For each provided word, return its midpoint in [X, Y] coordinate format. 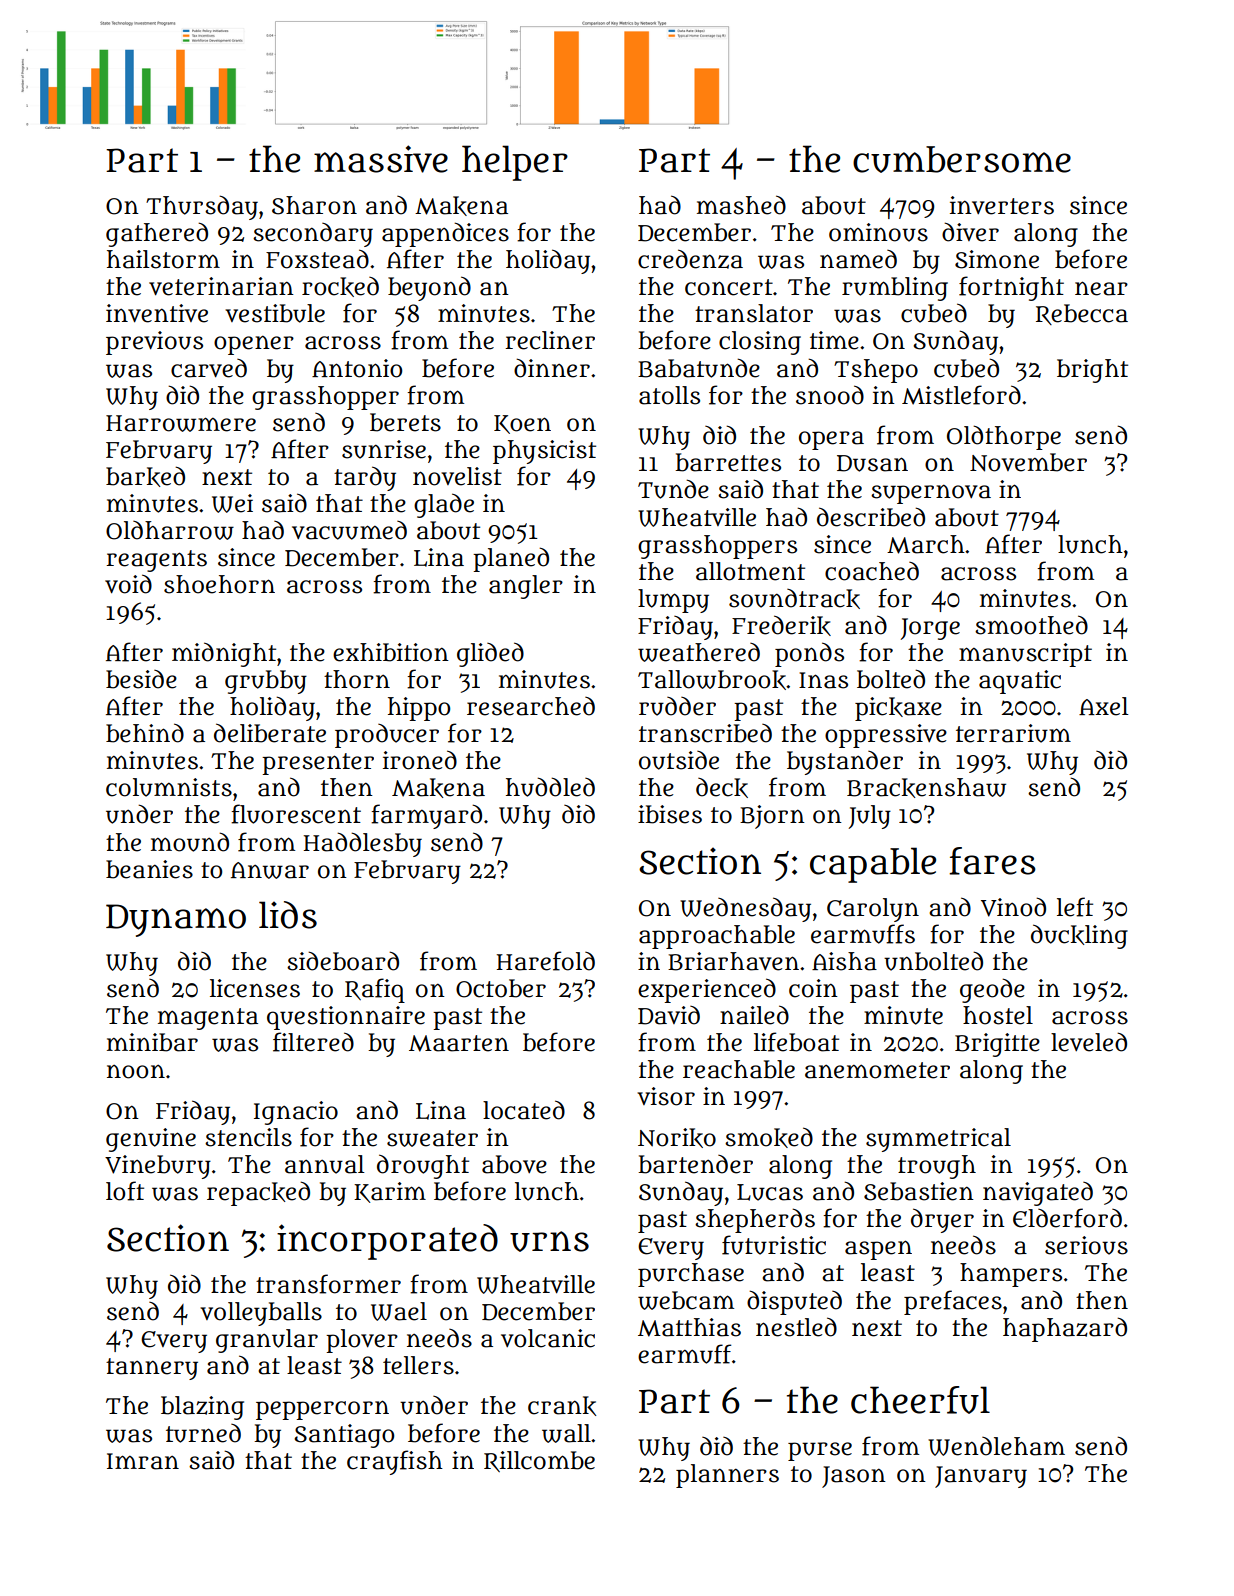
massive [381, 159]
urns [549, 1241]
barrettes [728, 462]
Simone [997, 259]
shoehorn [219, 584]
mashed [741, 205]
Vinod [1013, 907]
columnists [169, 787]
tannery [152, 1369]
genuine [151, 1140]
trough [937, 1167]
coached [872, 571]
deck [722, 788]
